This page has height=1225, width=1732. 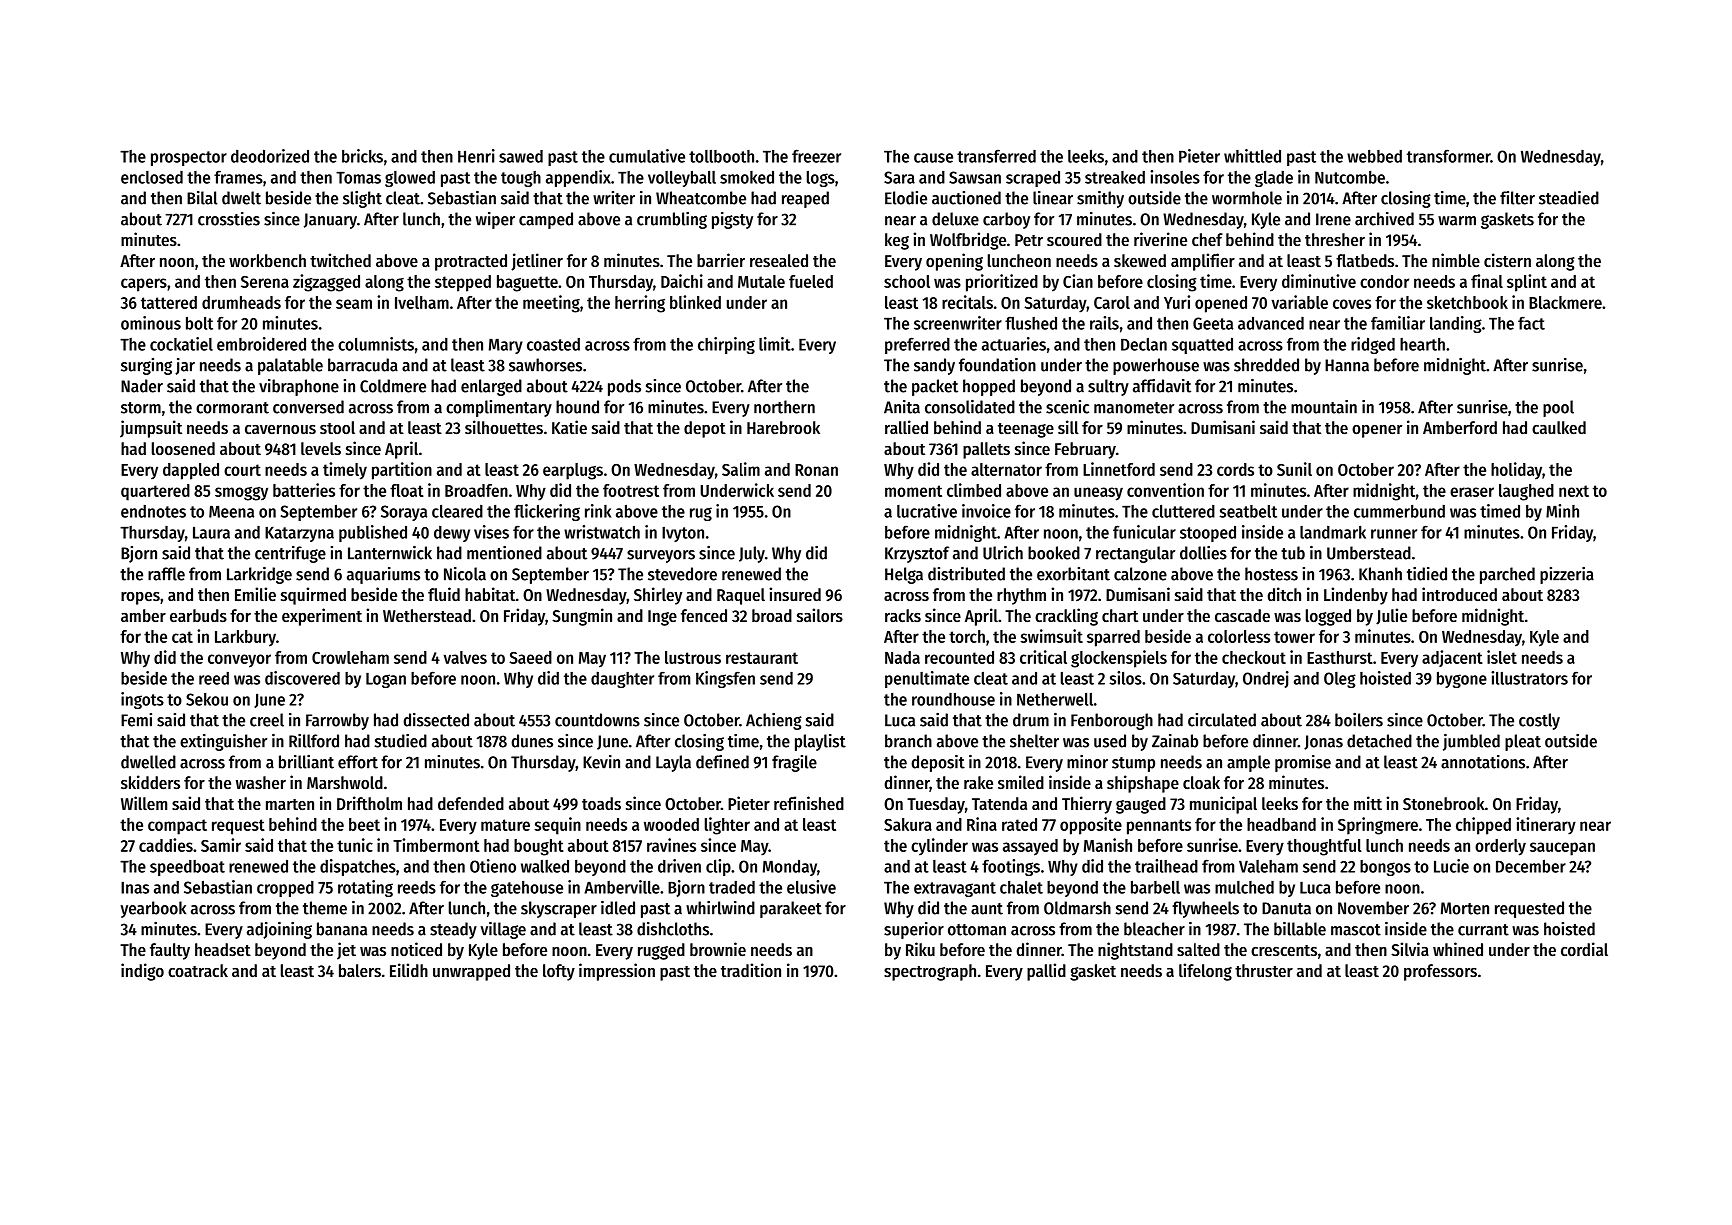 I want to click on amplifier, so click(x=1203, y=262).
